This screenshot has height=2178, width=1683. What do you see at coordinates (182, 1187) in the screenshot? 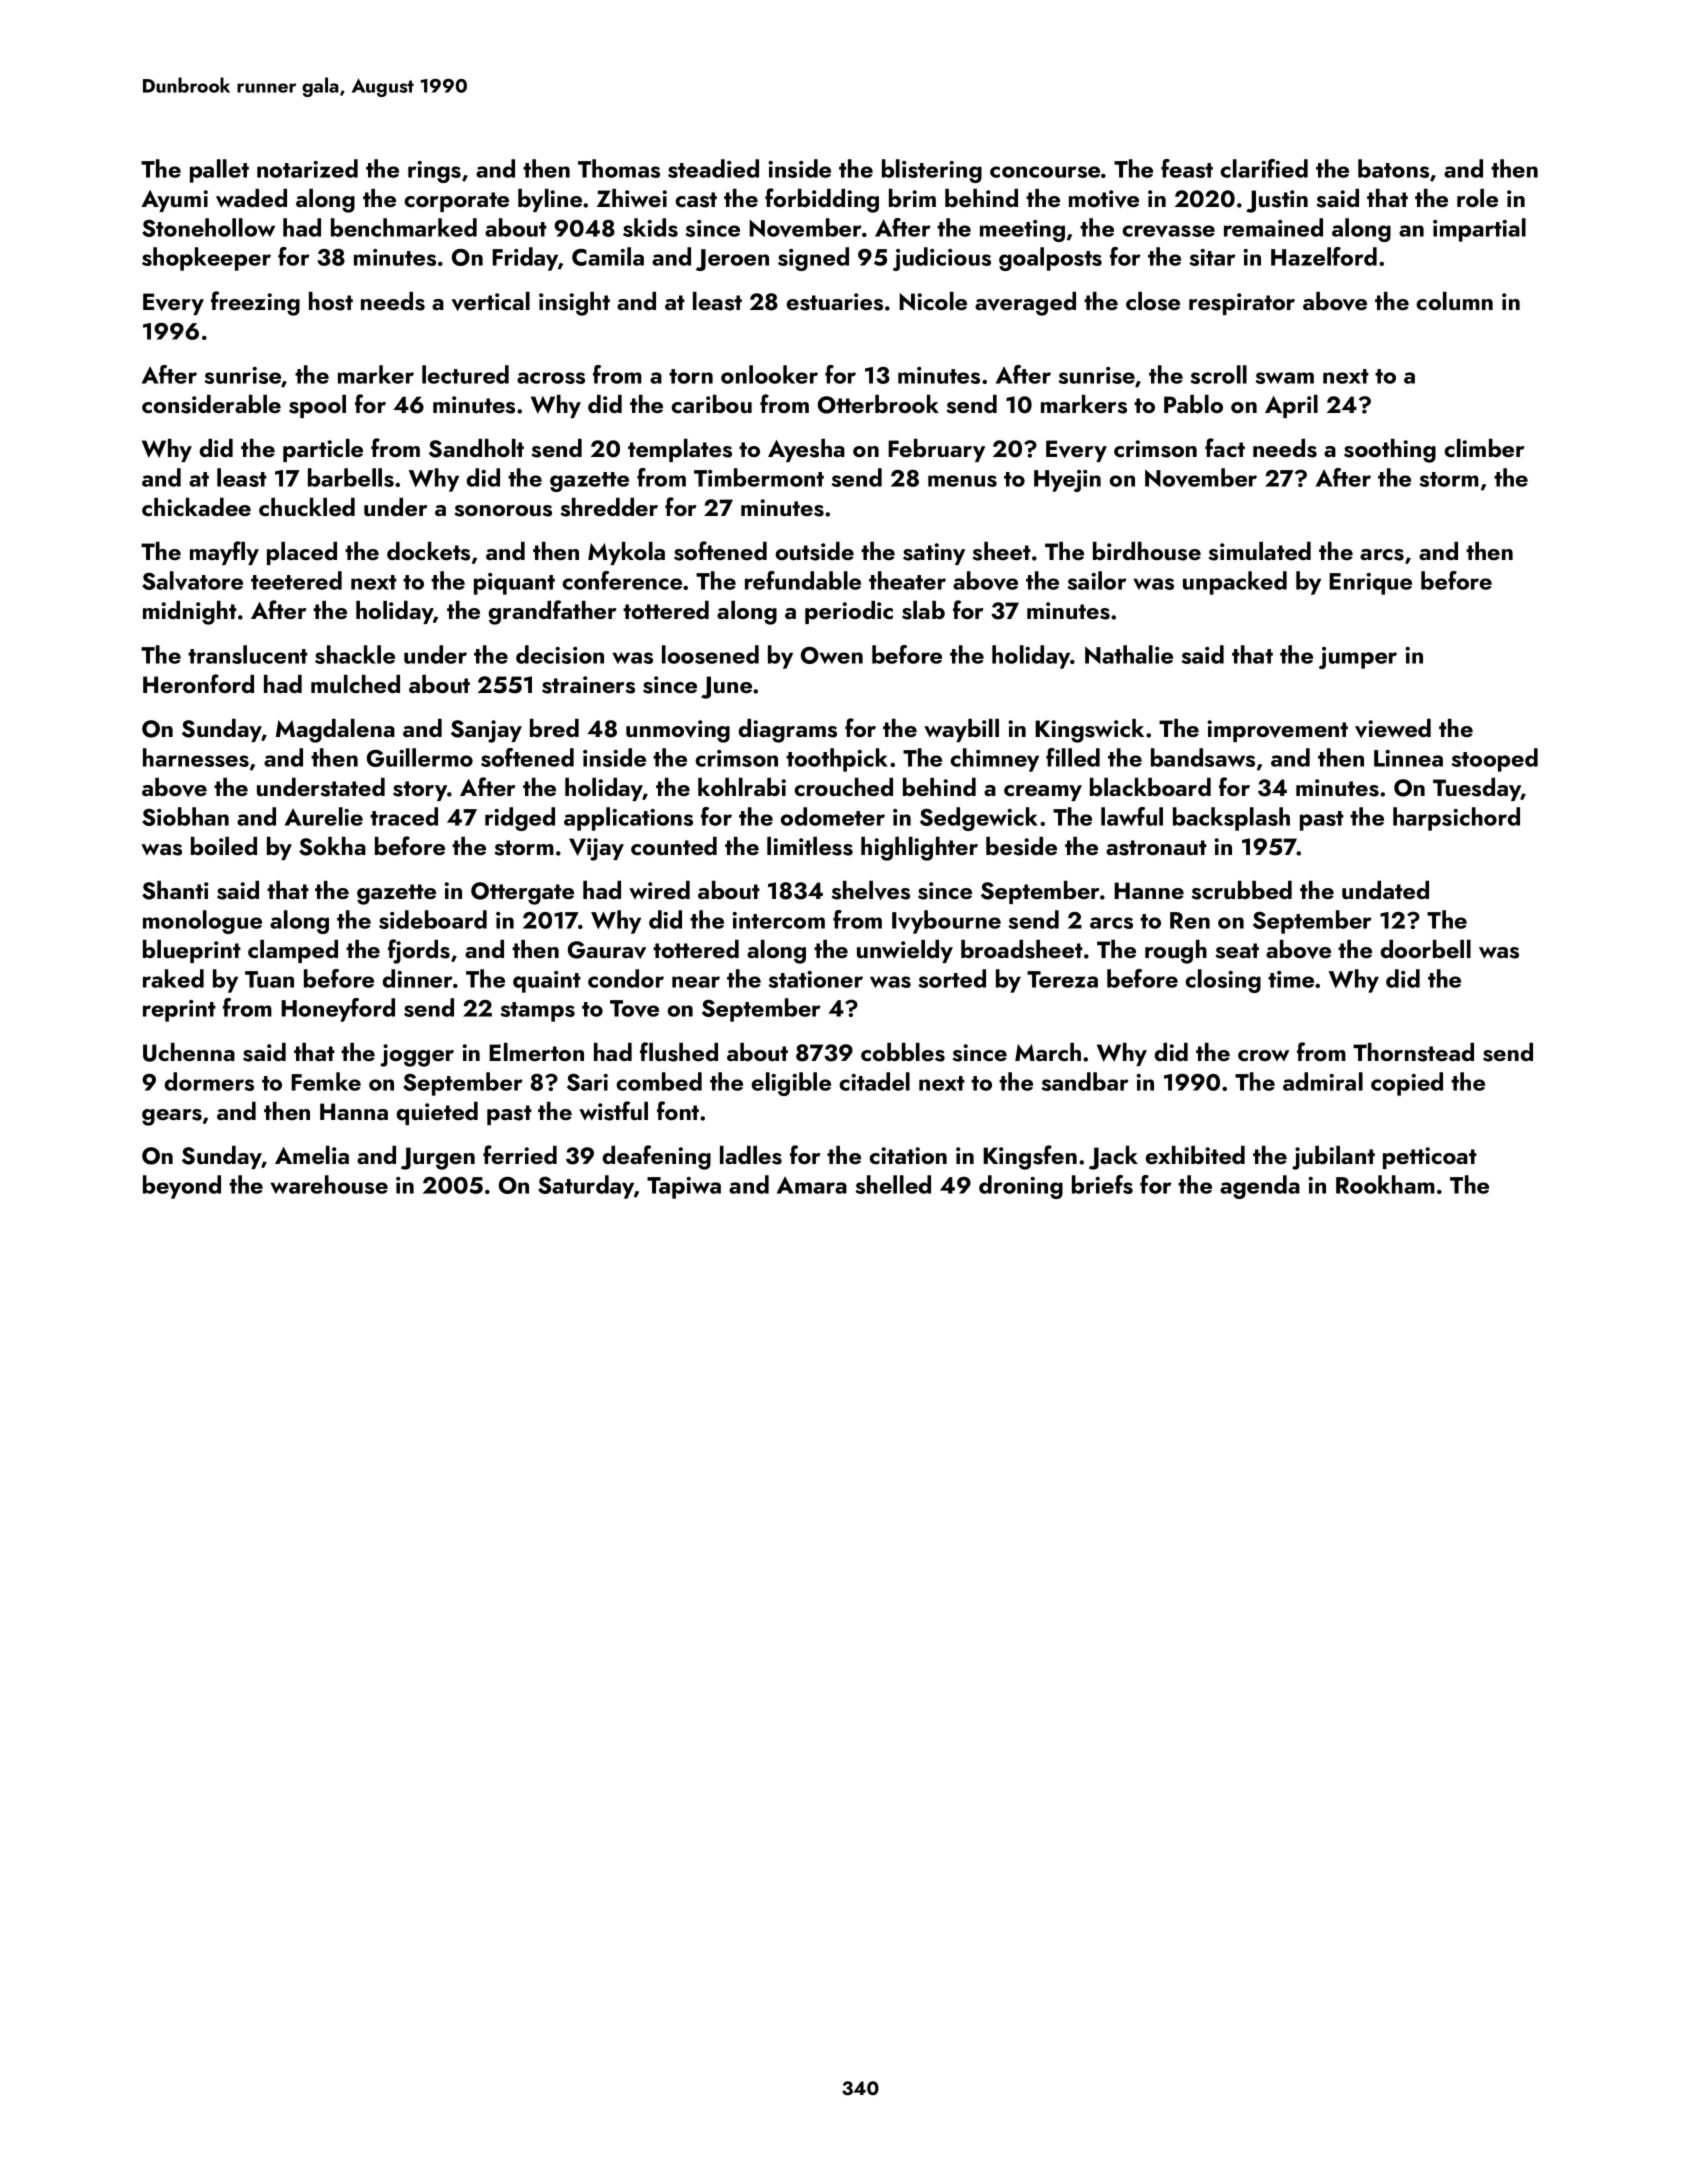
I see `beyond` at bounding box center [182, 1187].
